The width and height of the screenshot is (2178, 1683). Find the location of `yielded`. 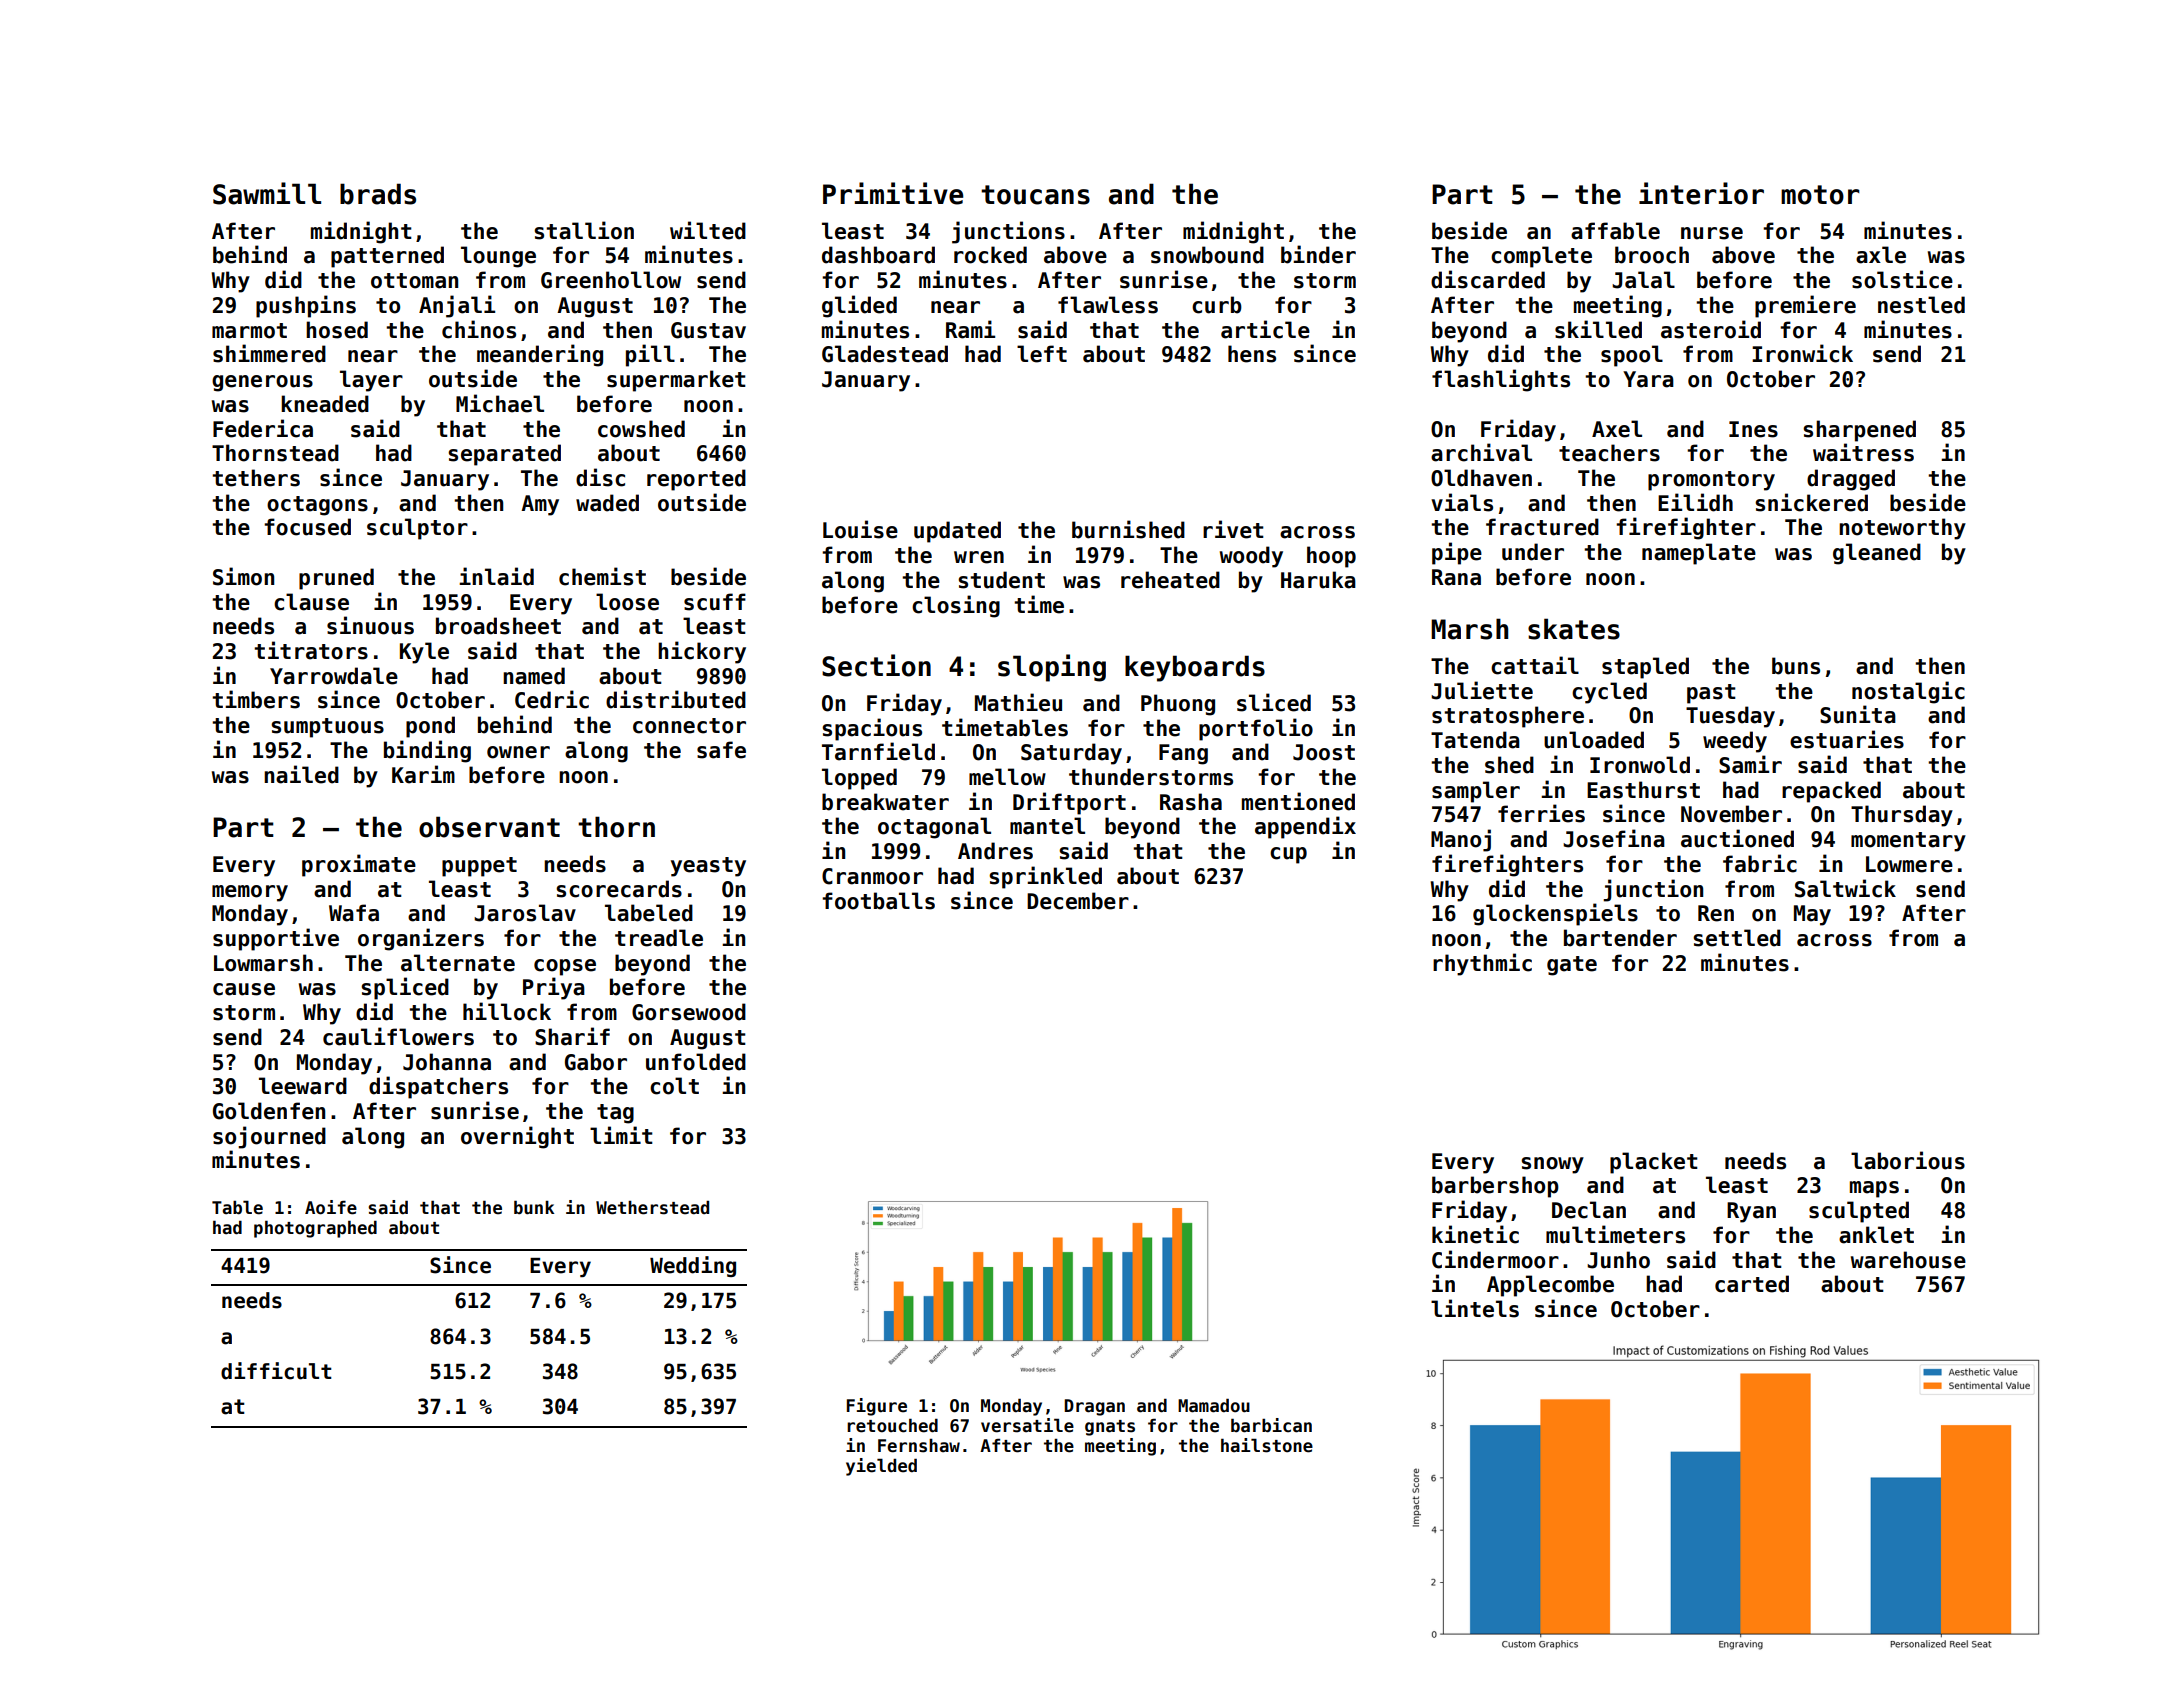

yielded is located at coordinates (881, 1467).
